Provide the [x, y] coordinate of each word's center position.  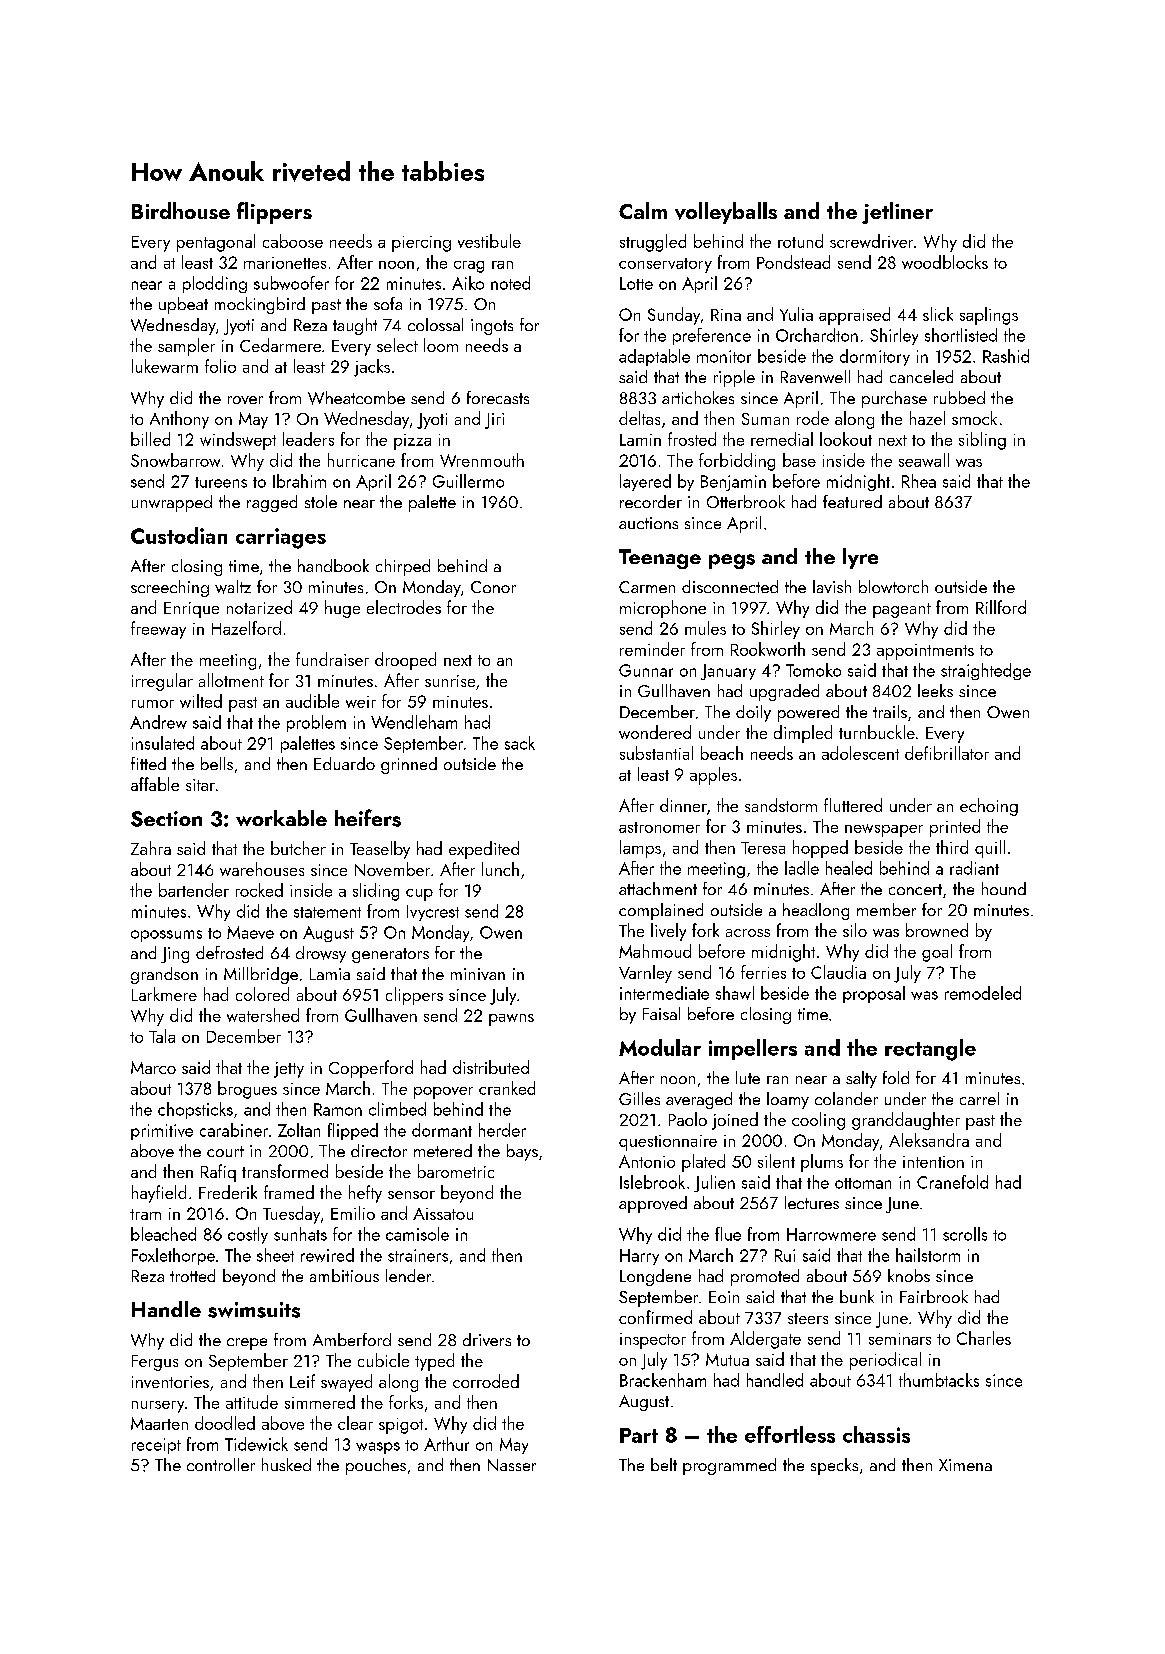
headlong [816, 911]
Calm [643, 210]
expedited [484, 850]
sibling [982, 441]
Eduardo [344, 763]
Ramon [338, 1109]
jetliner [897, 213]
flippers [274, 213]
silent [776, 1161]
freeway [158, 630]
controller [221, 1464]
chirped [403, 567]
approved [653, 1204]
